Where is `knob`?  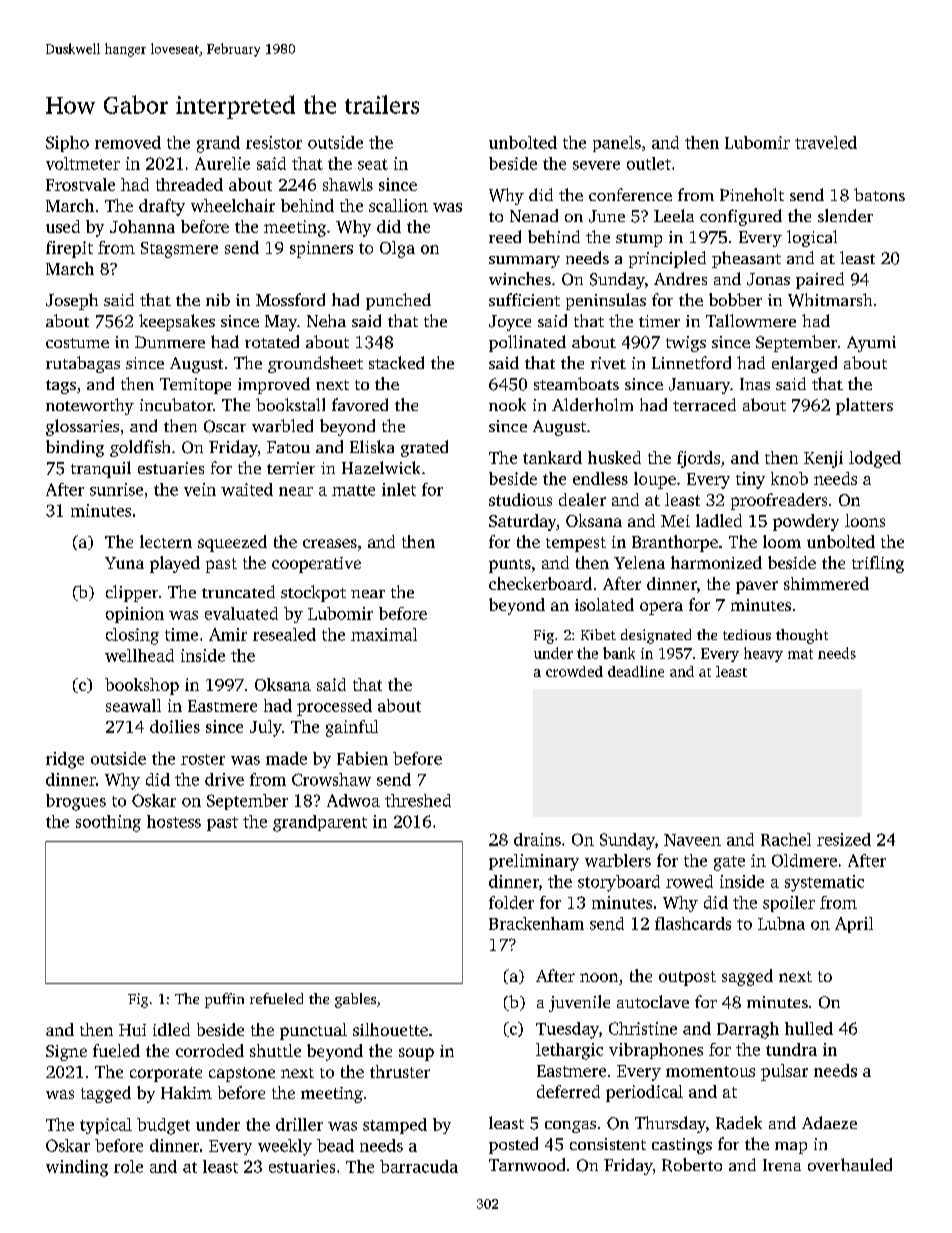 knob is located at coordinates (789, 478).
